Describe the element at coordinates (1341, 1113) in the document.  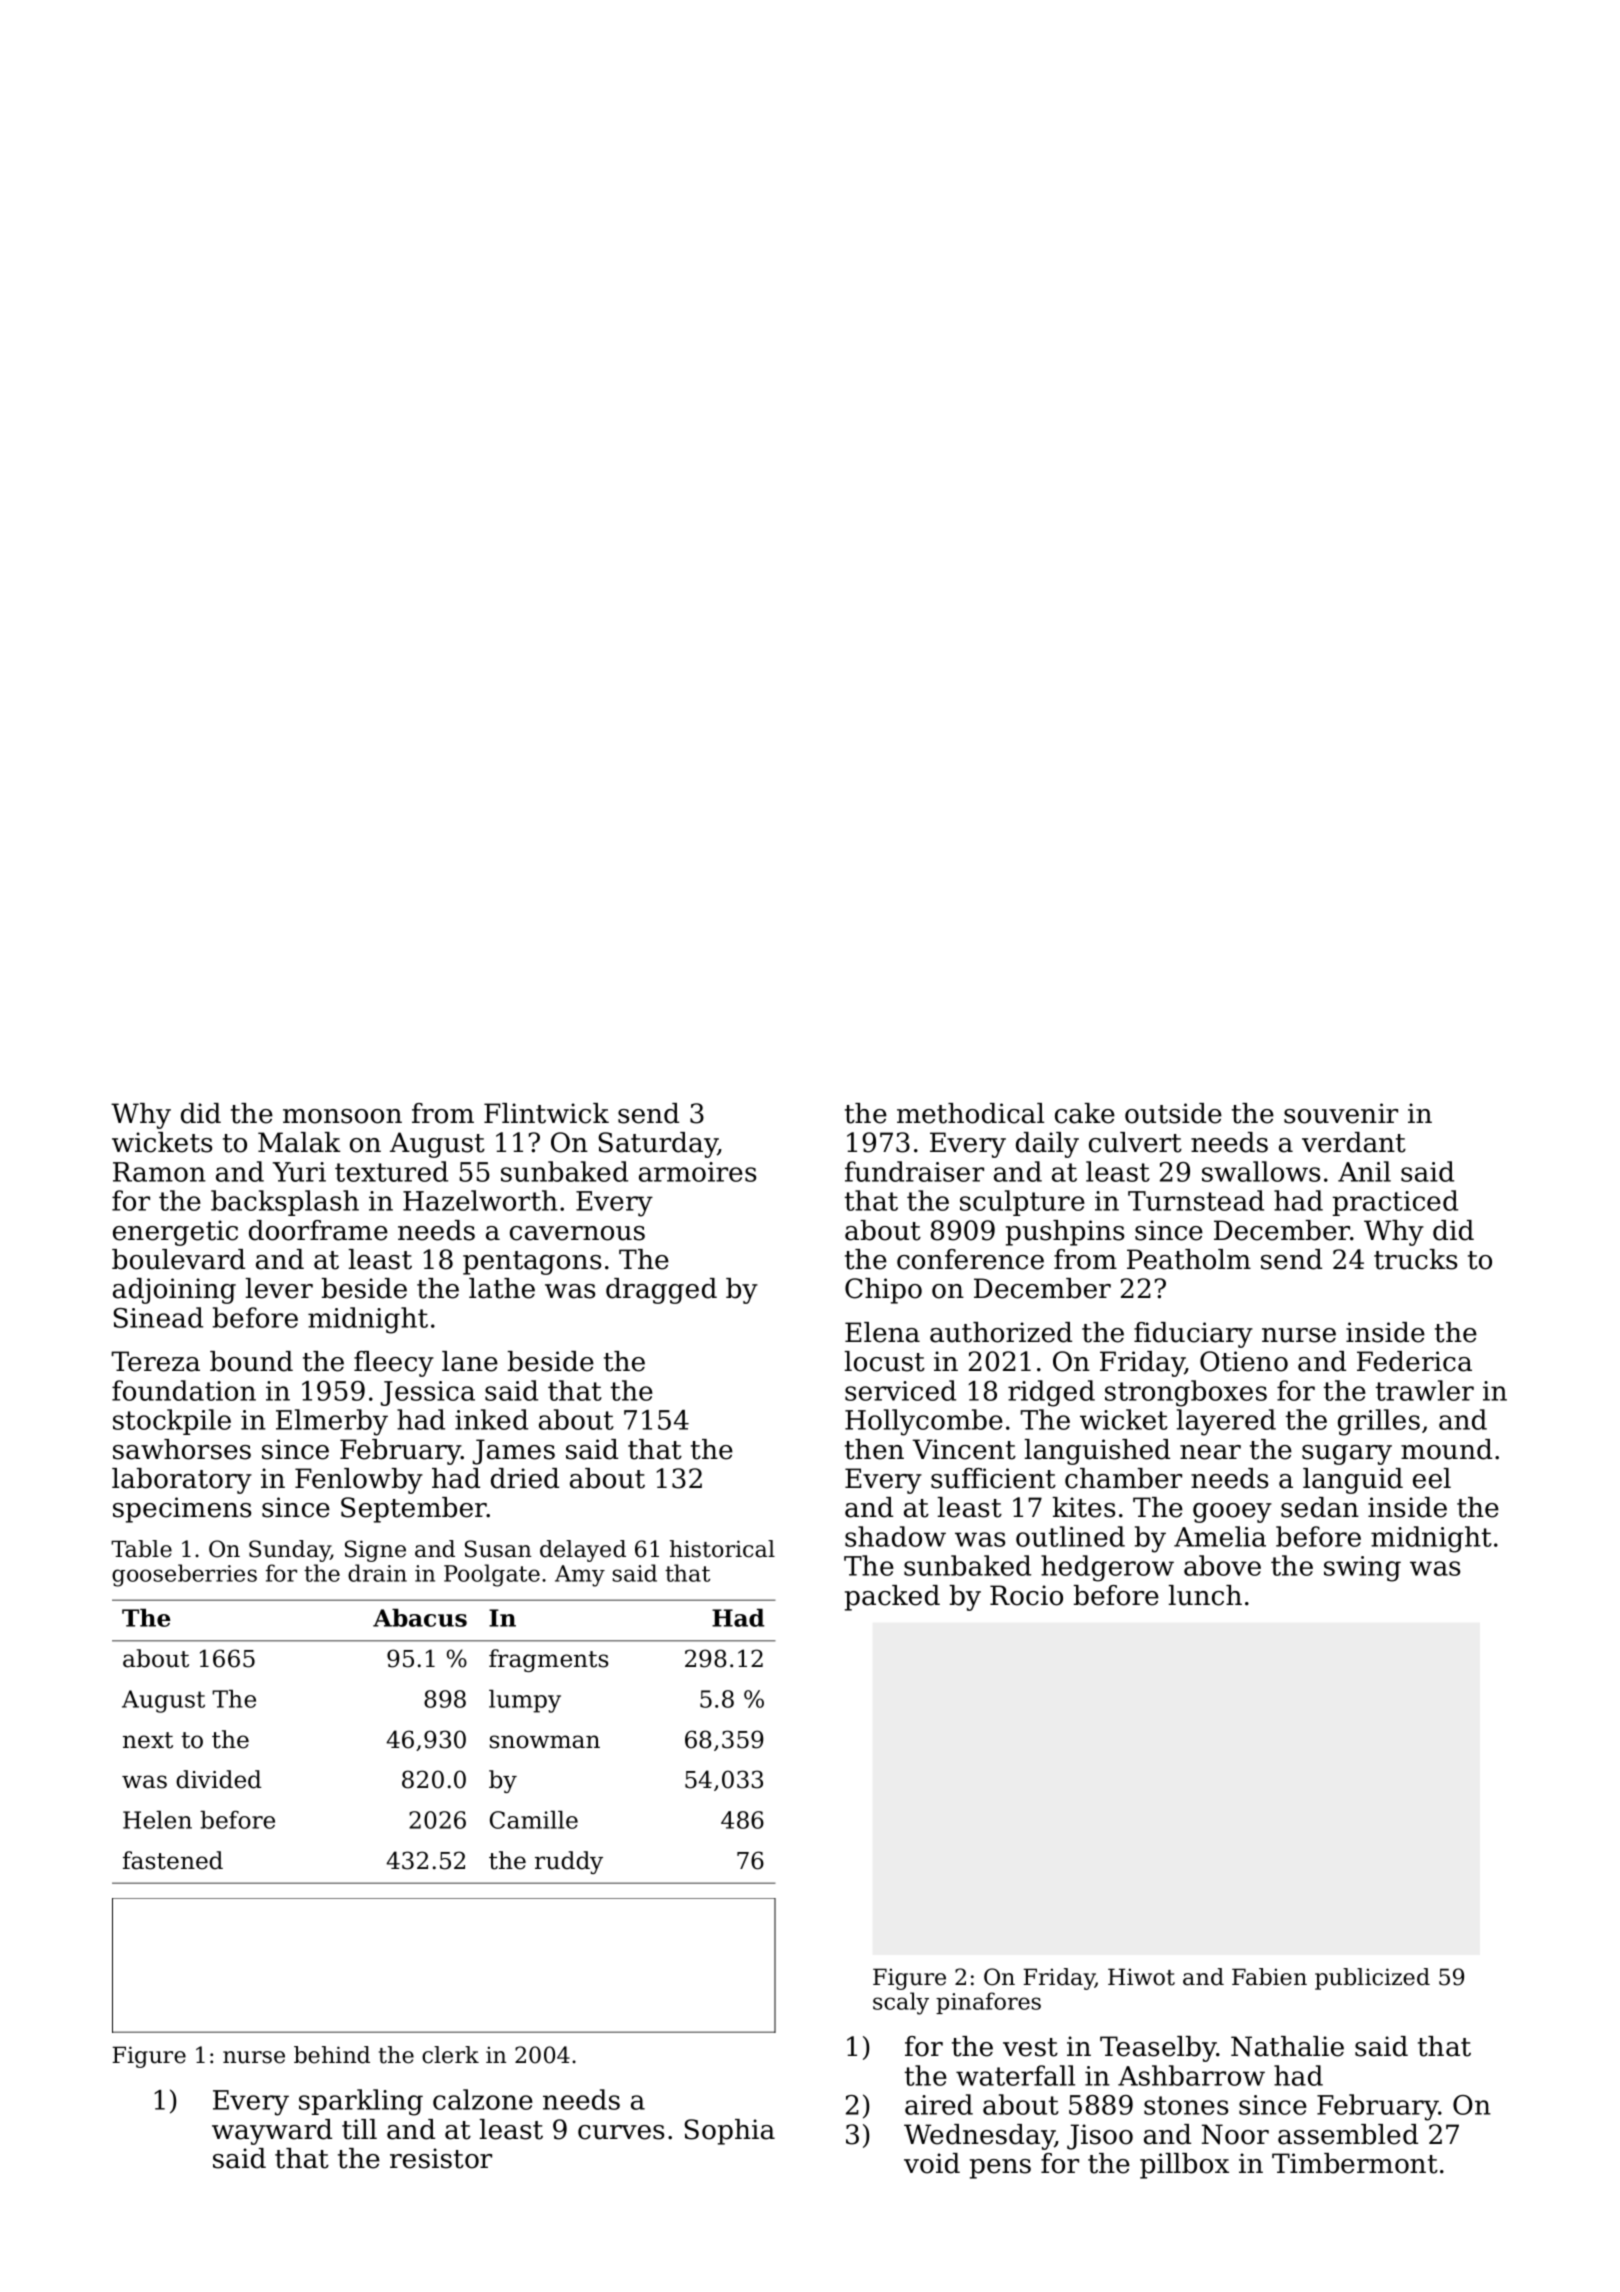
I see `souvenir` at that location.
